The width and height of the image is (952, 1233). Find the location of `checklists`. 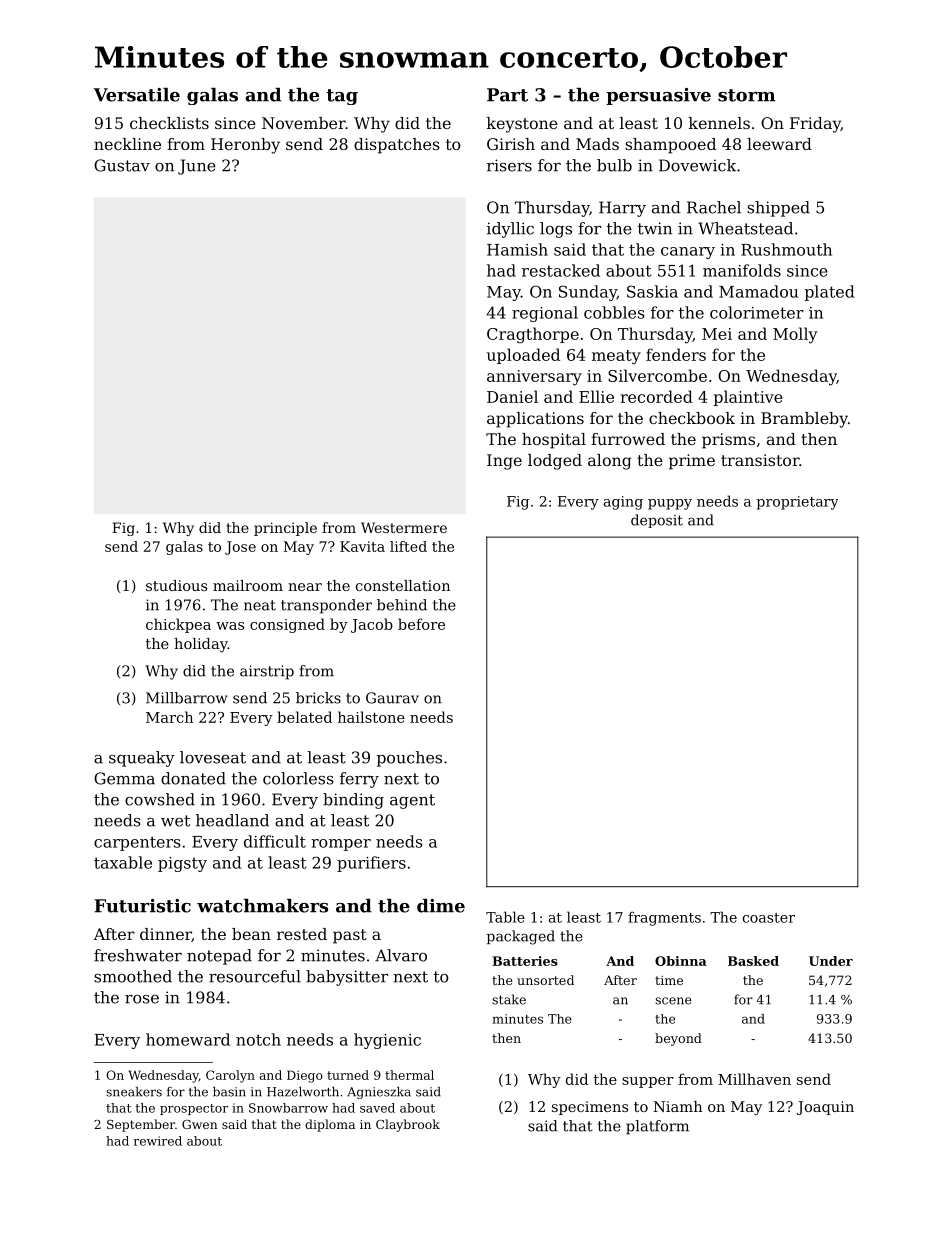

checklists is located at coordinates (169, 123).
